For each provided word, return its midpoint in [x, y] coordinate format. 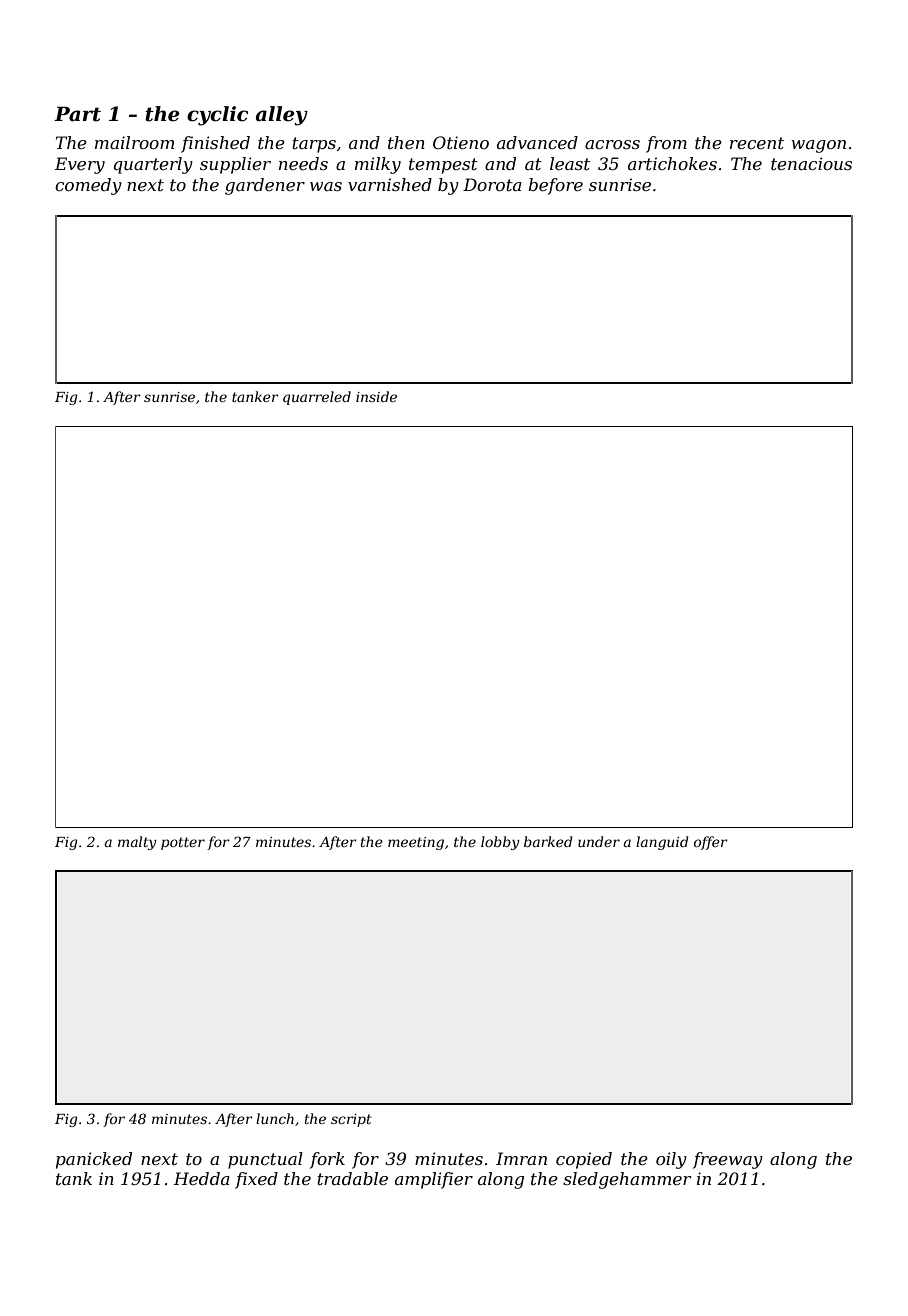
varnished [390, 184]
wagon [818, 146]
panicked [94, 1160]
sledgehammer [627, 1180]
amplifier [434, 1180]
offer [711, 843]
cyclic [217, 116]
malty [137, 843]
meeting [416, 843]
